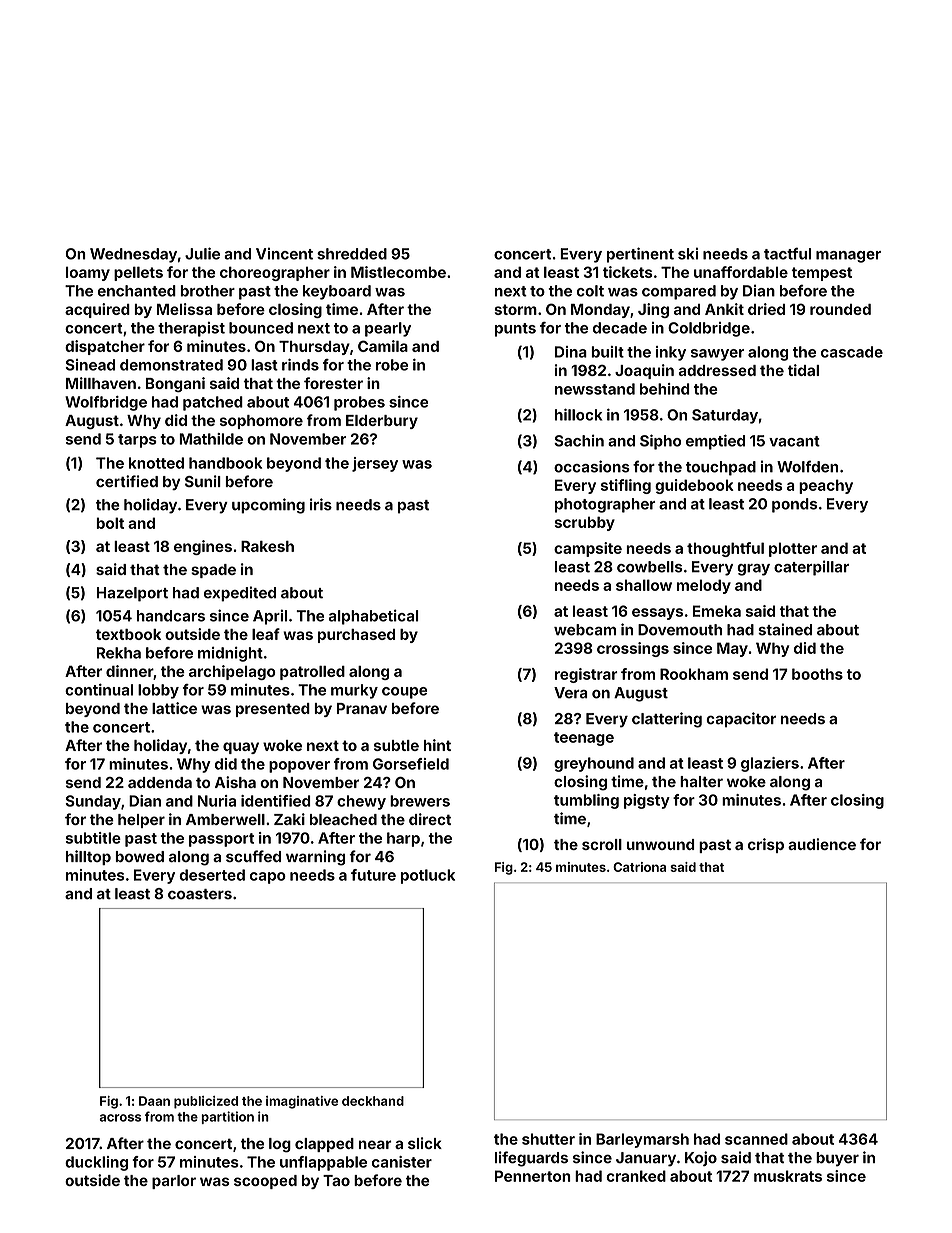 The height and width of the image is (1233, 952). I want to click on jersey, so click(375, 464).
